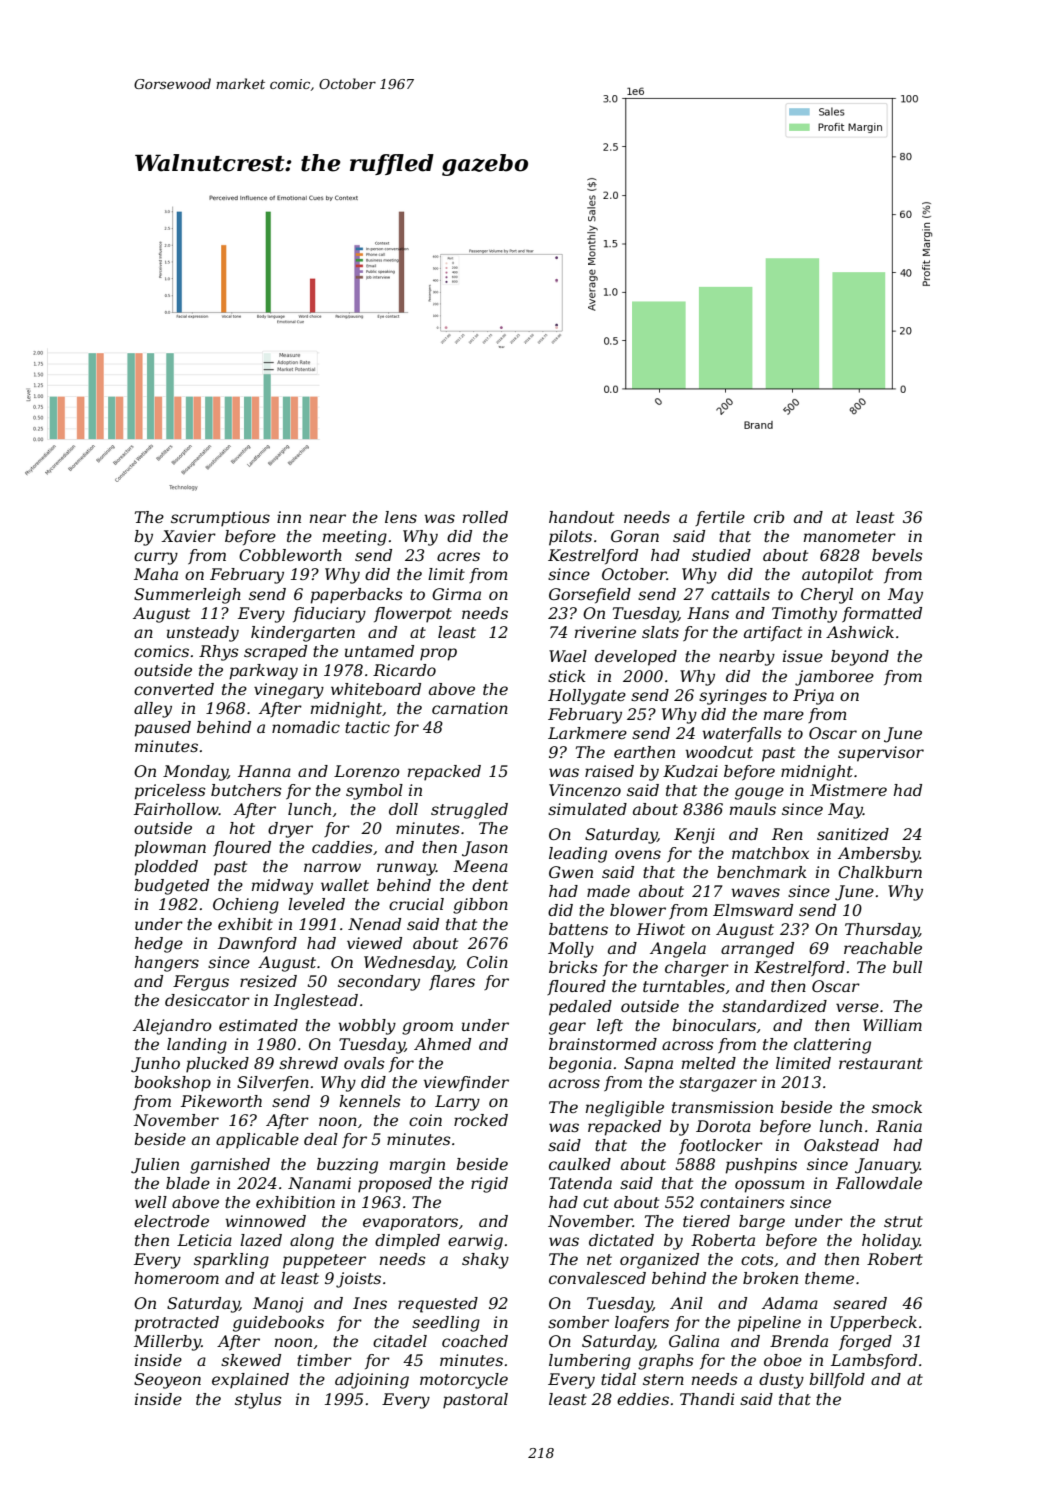  I want to click on Dorota, so click(723, 1126).
